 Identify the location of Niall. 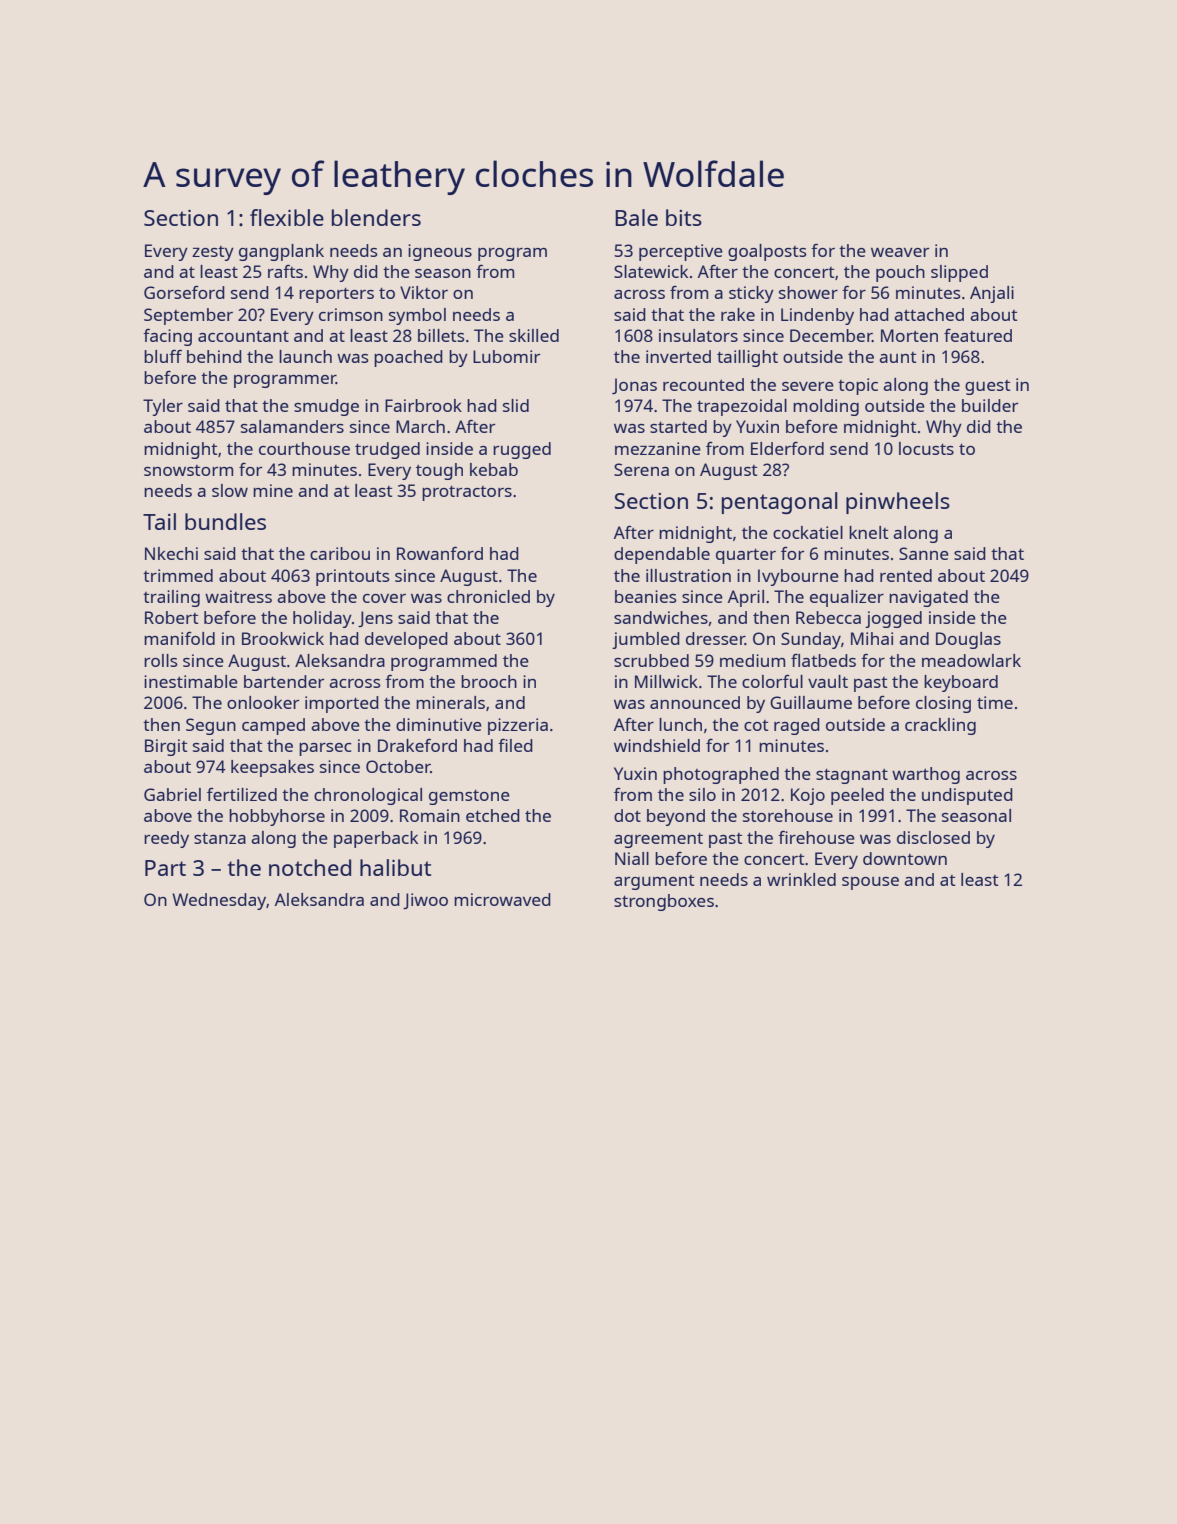
(632, 858).
